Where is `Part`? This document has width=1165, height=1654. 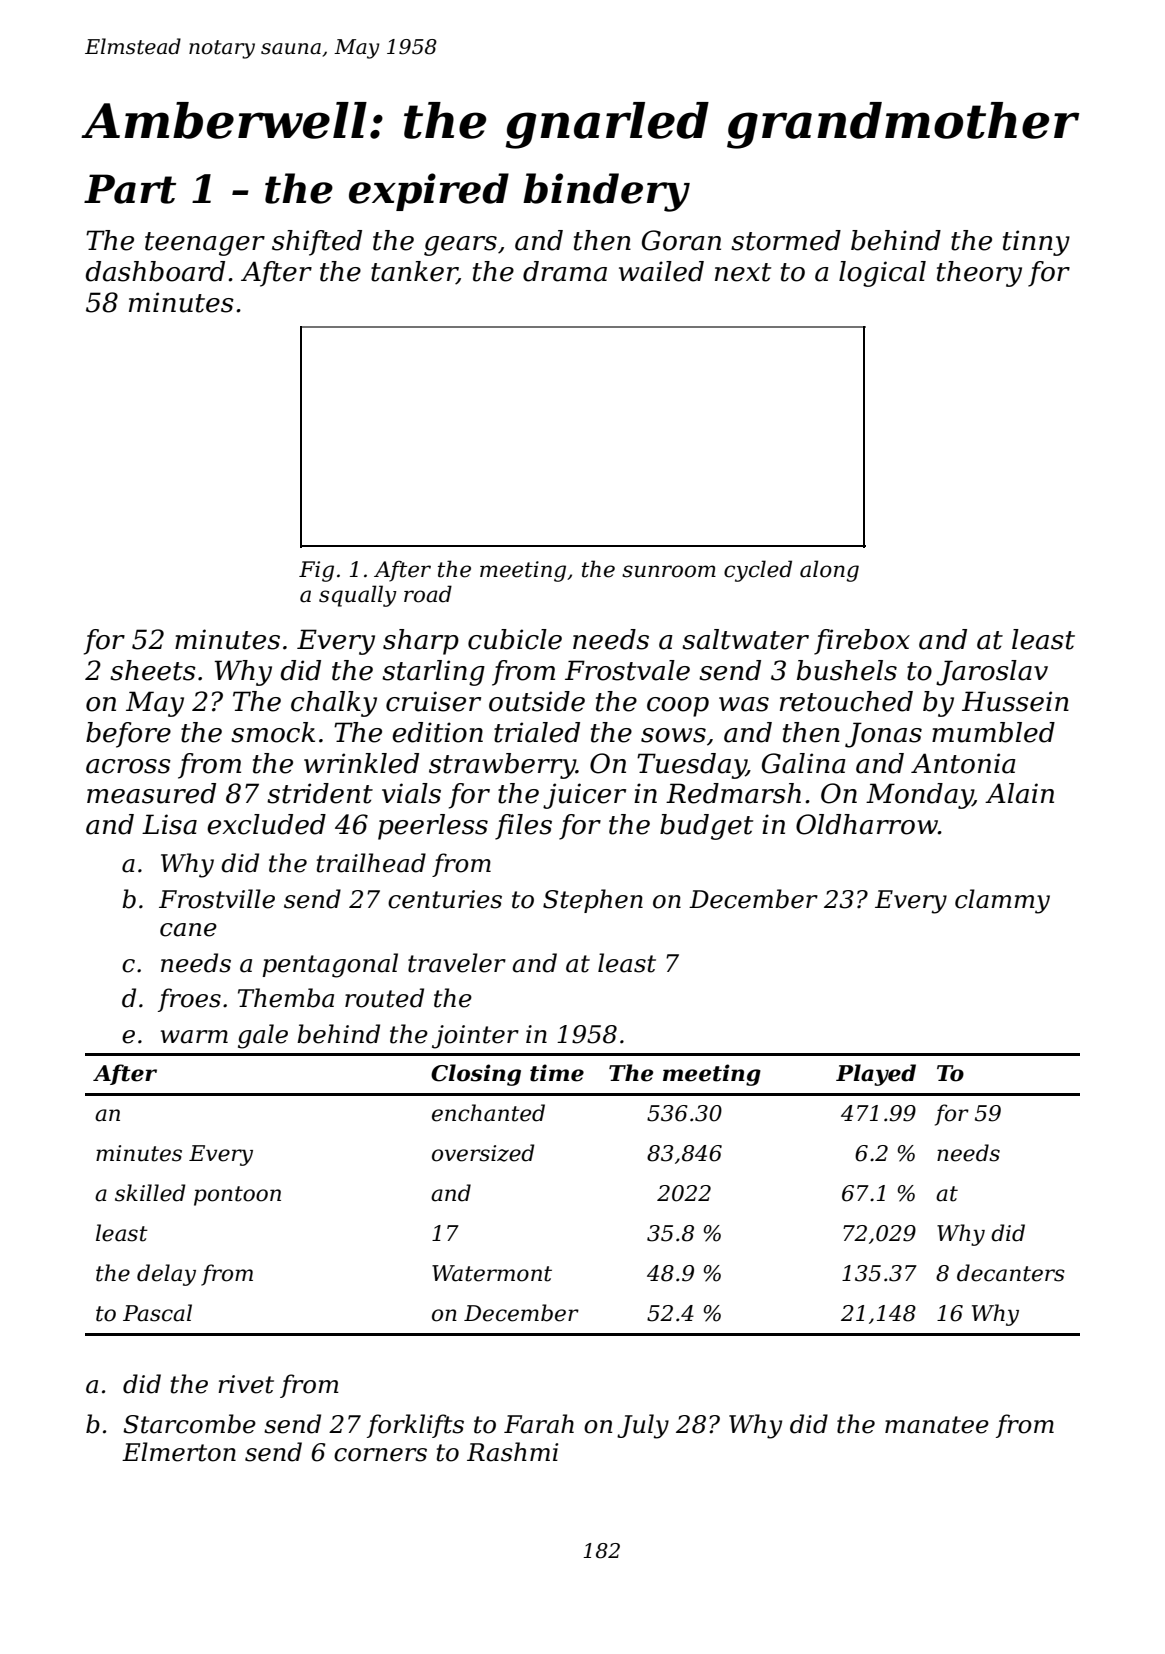 Part is located at coordinates (130, 189).
